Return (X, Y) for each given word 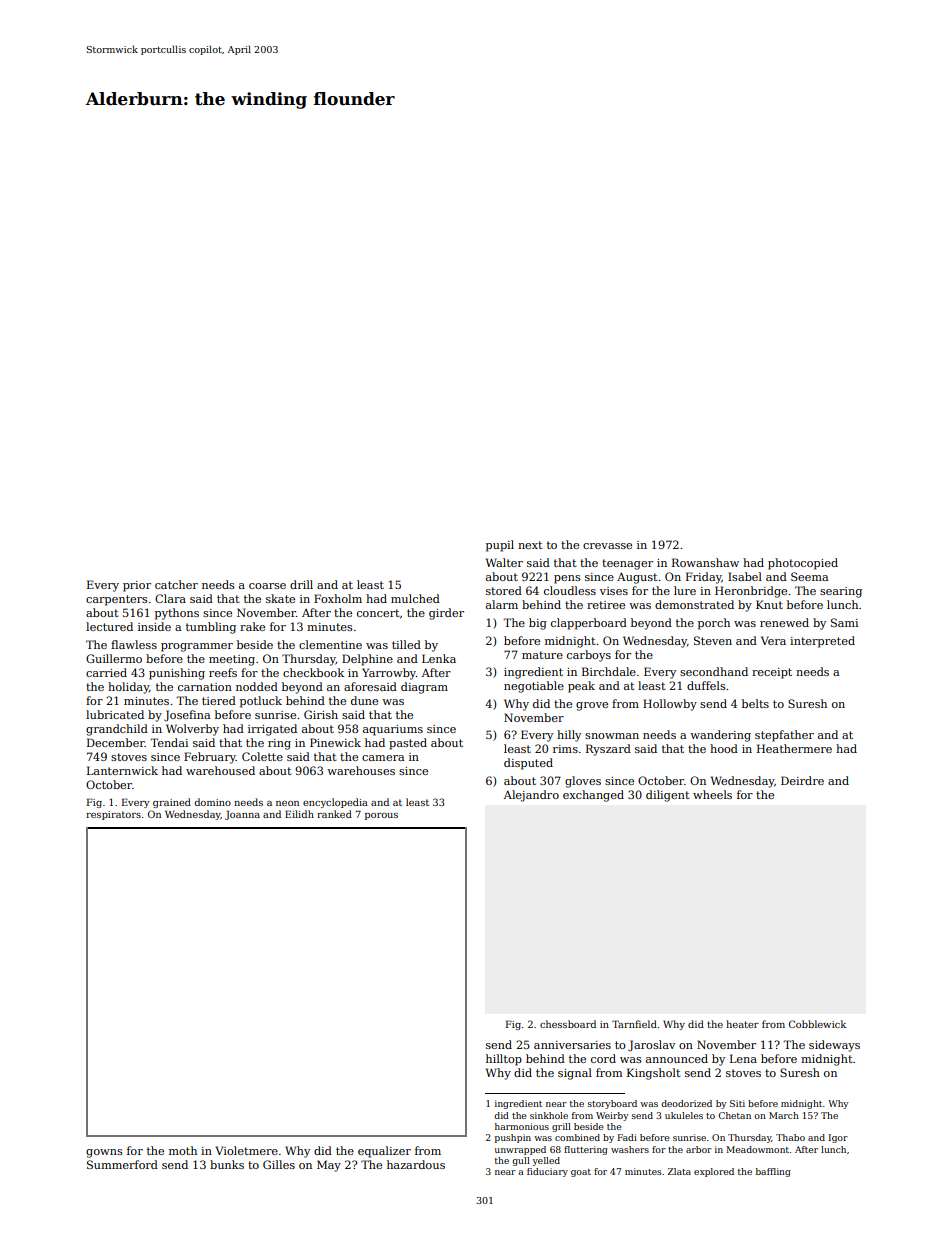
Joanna (242, 815)
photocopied (803, 564)
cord (603, 1058)
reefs (223, 672)
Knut (769, 604)
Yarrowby (389, 674)
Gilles (279, 1164)
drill (301, 584)
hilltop (504, 1060)
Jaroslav (651, 1046)
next (530, 545)
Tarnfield (634, 1024)
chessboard (568, 1024)
